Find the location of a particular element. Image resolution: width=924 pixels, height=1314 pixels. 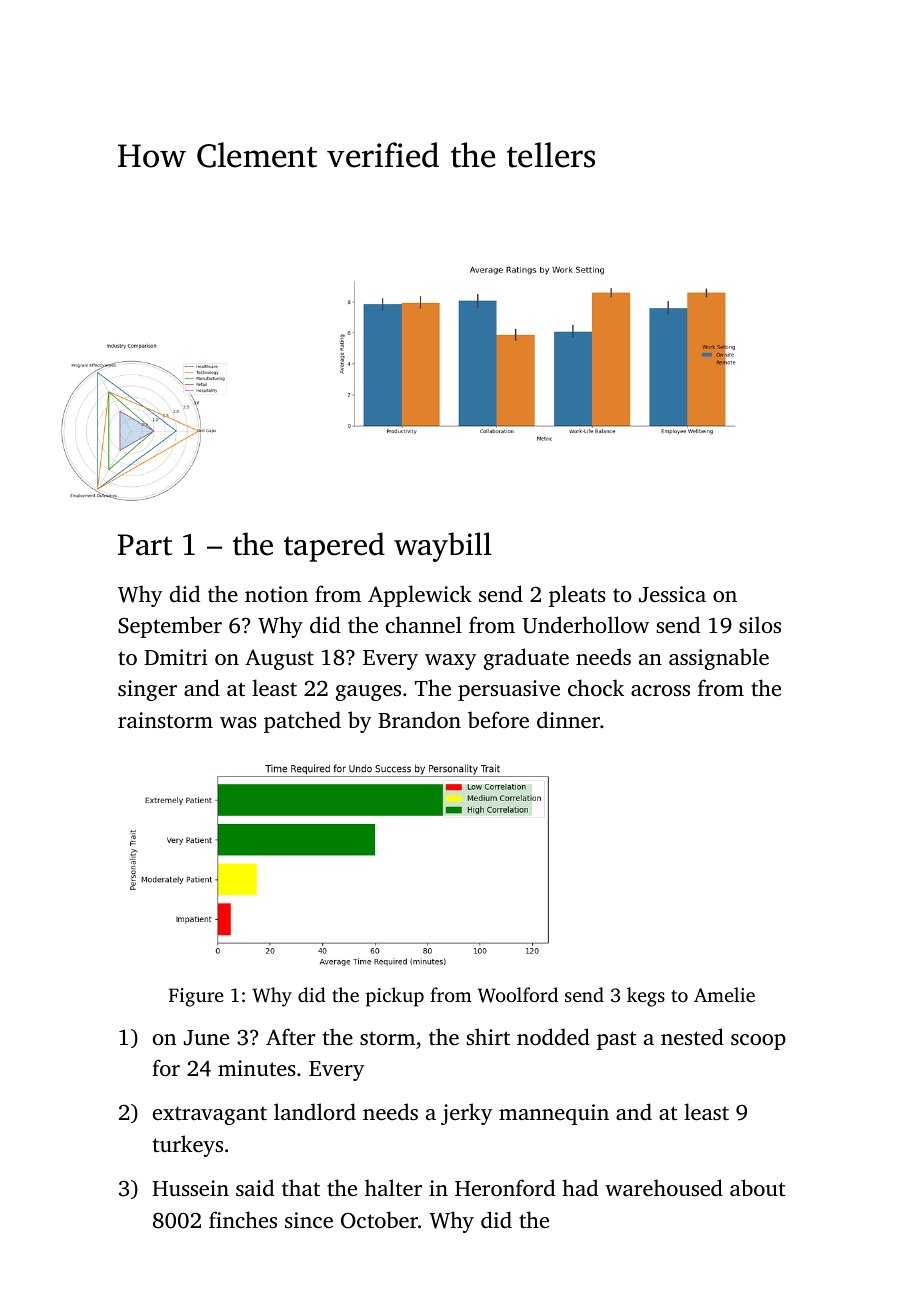

waybill is located at coordinates (442, 547).
